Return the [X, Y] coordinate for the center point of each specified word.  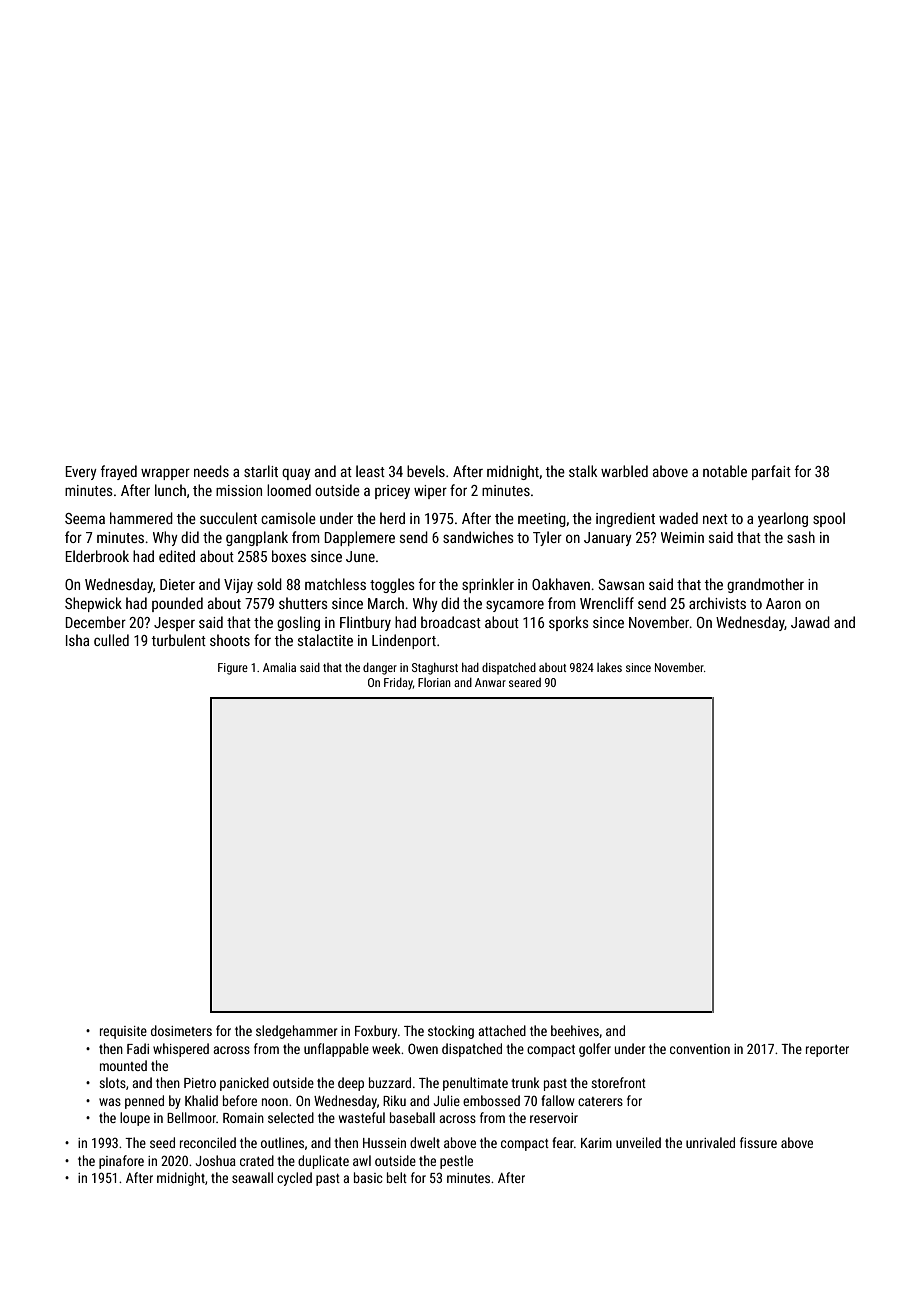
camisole [288, 518]
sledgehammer [296, 1032]
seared [525, 682]
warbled [624, 471]
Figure [233, 669]
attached [502, 1030]
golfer [595, 1050]
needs [211, 471]
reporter [827, 1051]
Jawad [810, 622]
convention [700, 1049]
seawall [252, 1177]
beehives [575, 1030]
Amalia [279, 667]
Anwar [490, 682]
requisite [123, 1032]
